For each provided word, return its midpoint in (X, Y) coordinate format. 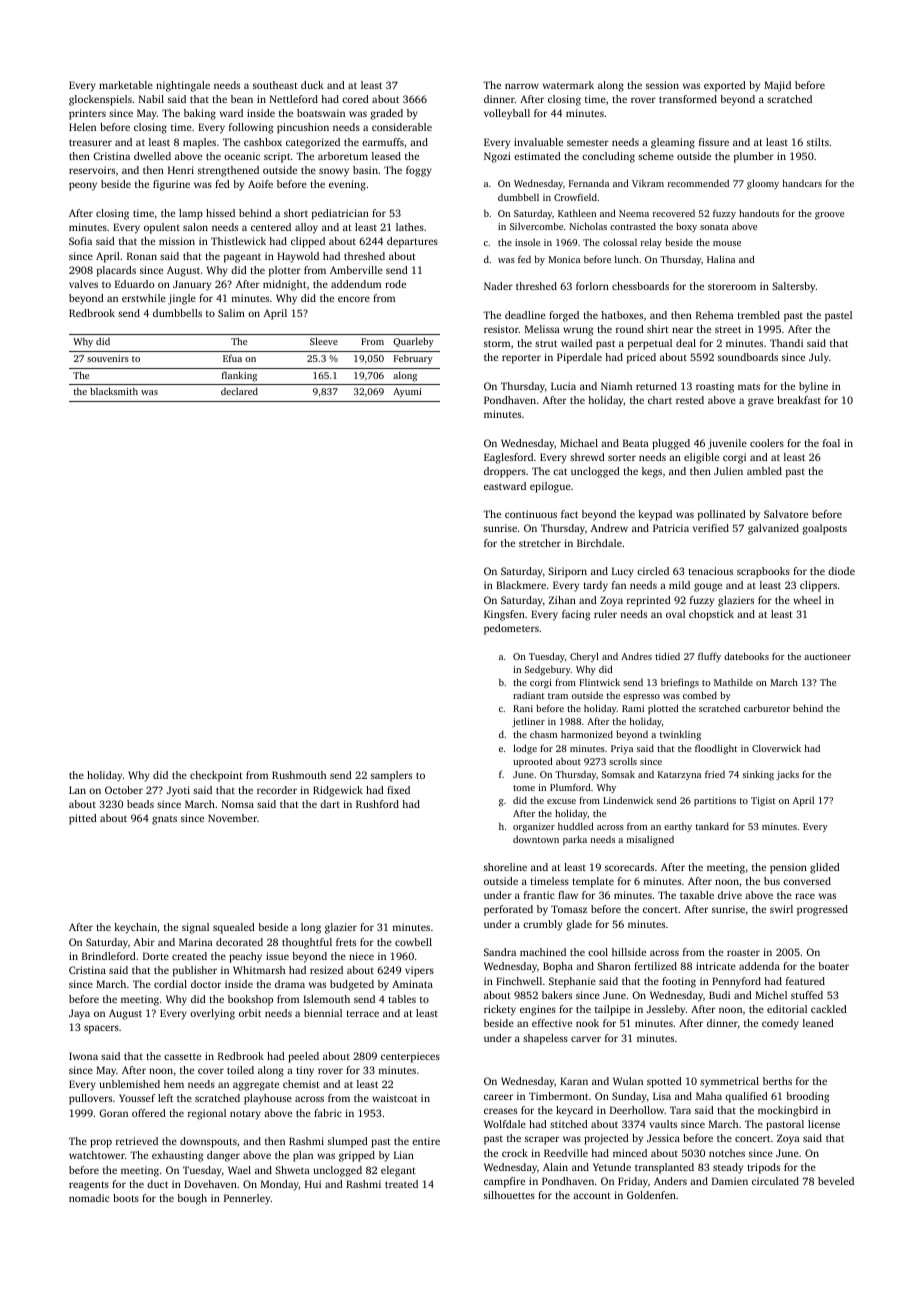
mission (177, 241)
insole (527, 242)
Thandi (786, 343)
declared (239, 391)
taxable (697, 895)
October (124, 790)
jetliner (528, 722)
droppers (505, 472)
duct (157, 1184)
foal (831, 443)
